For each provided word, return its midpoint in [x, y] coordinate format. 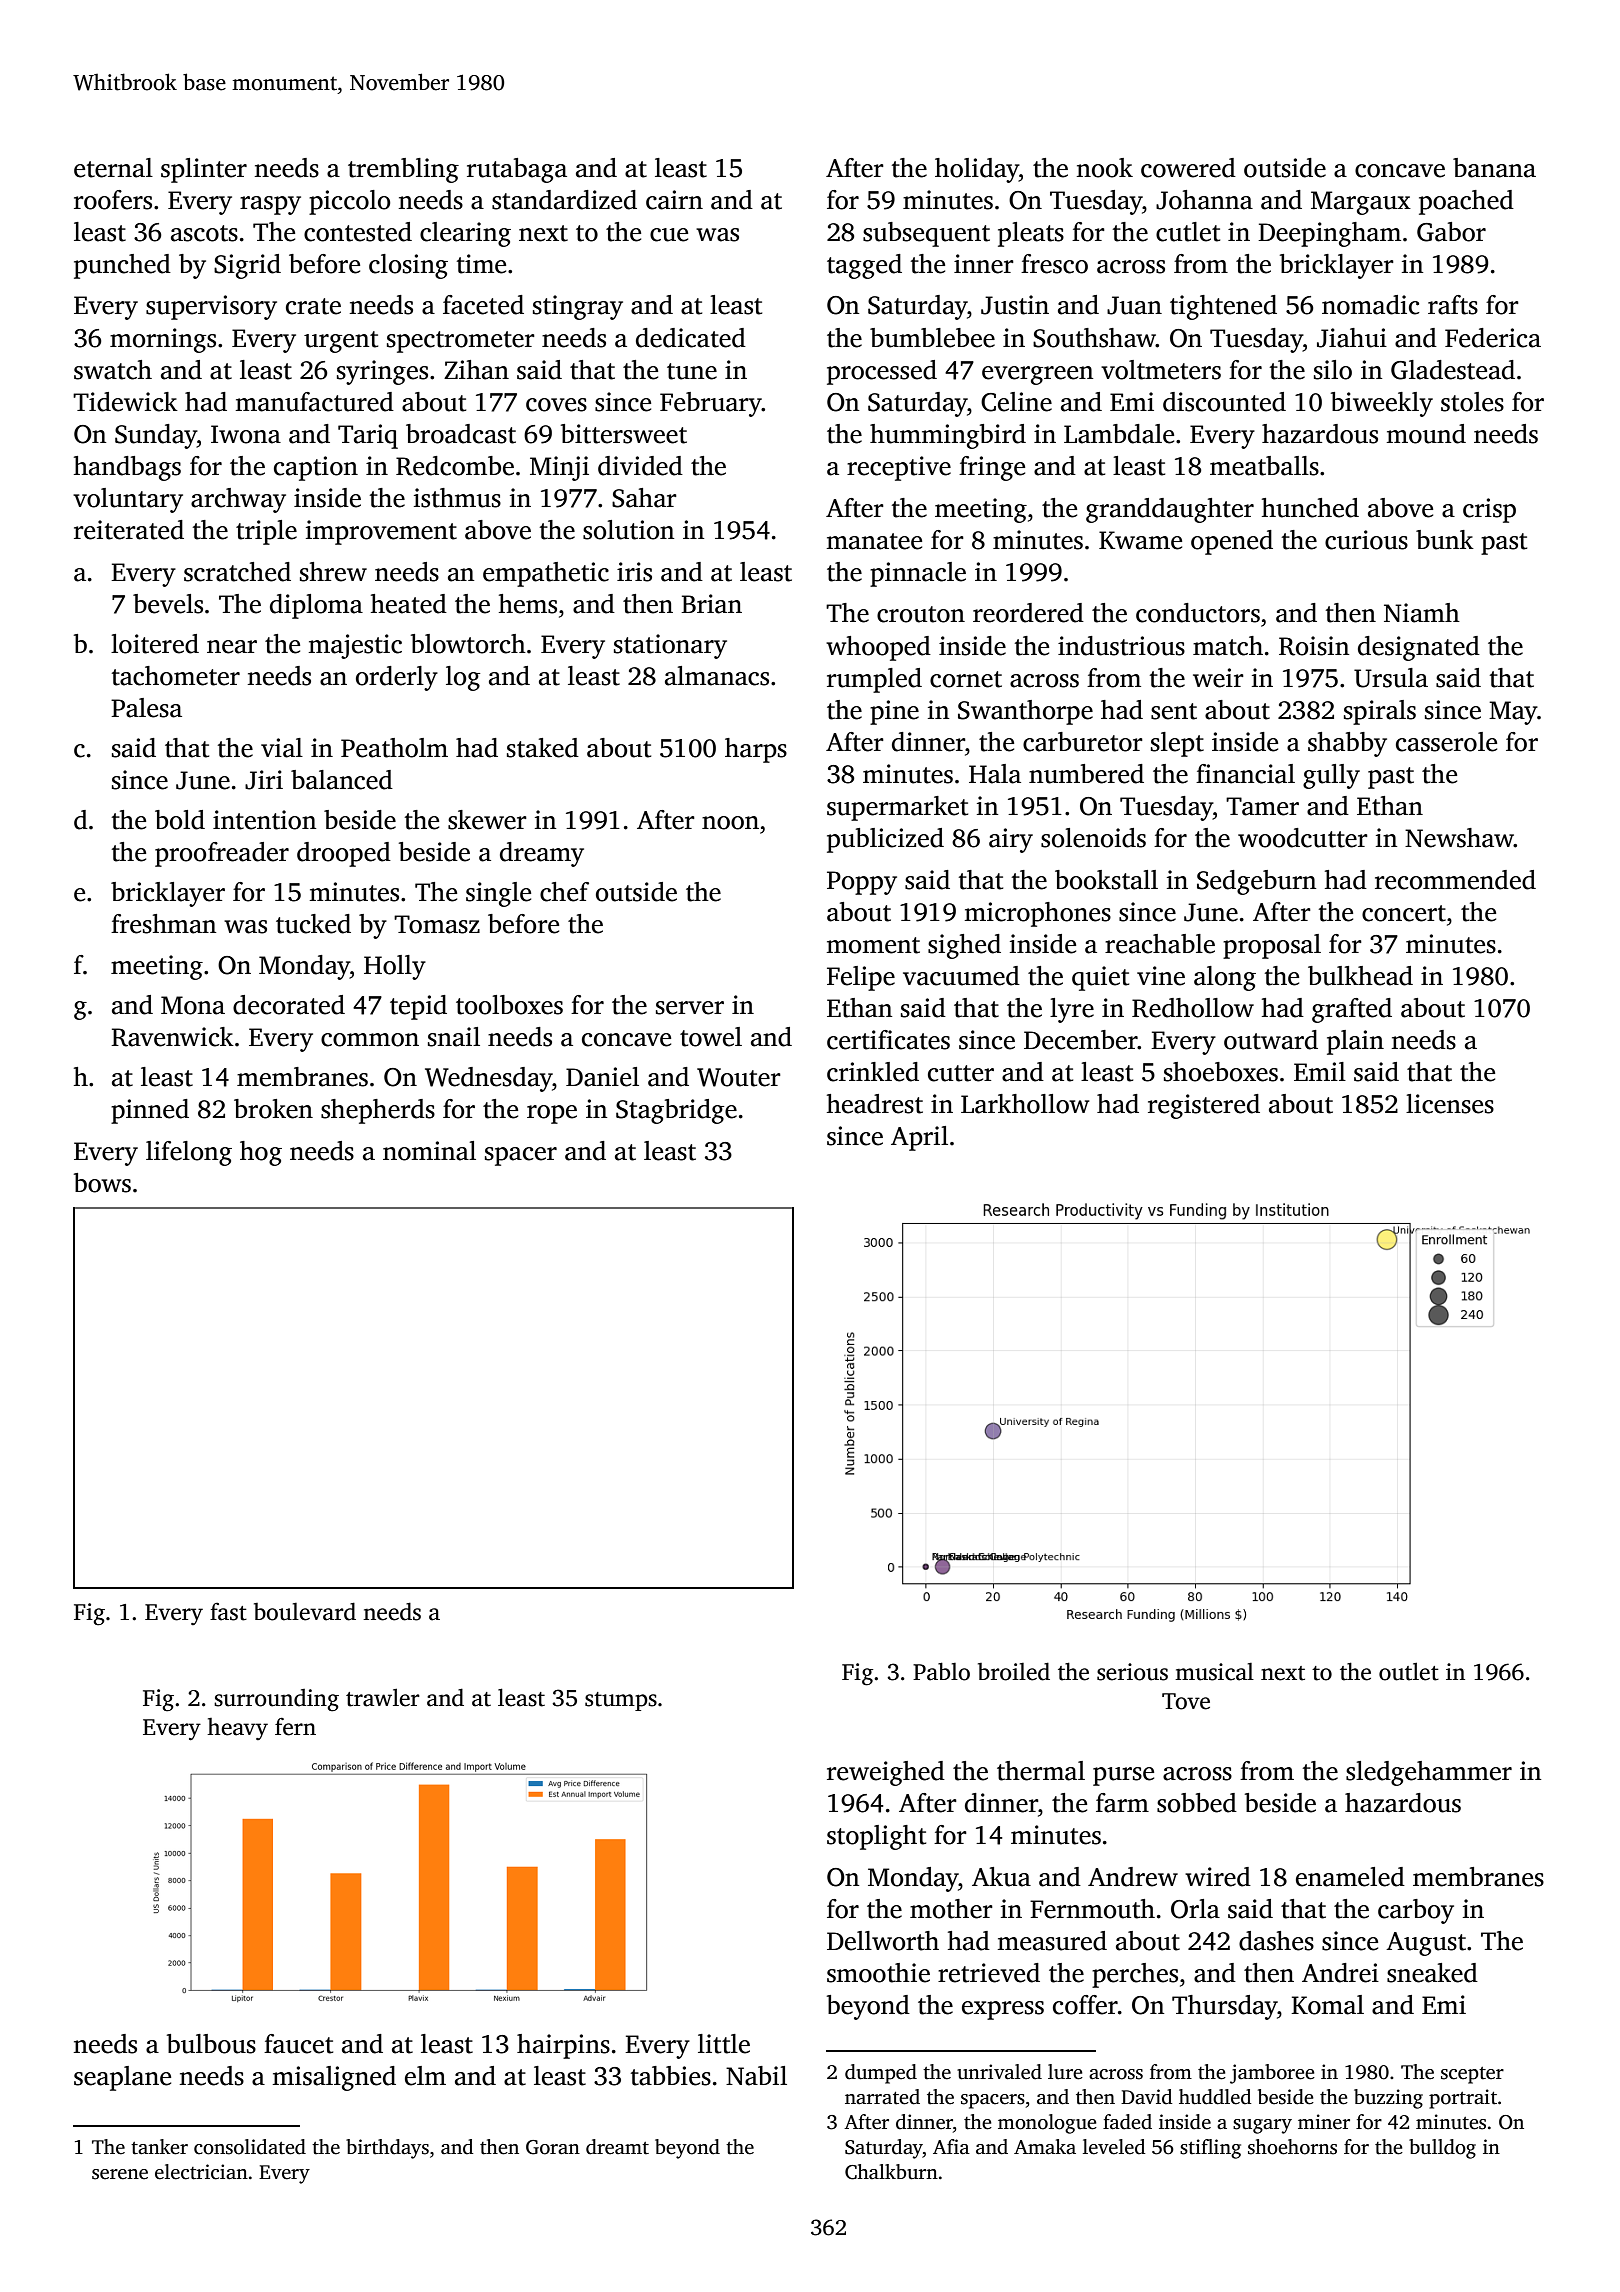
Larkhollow [1025, 1104]
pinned [150, 1111]
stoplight [876, 1837]
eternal [113, 168]
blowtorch [468, 644]
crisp [1489, 510]
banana [1494, 168]
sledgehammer [1429, 1773]
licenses [1450, 1104]
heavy [237, 1729]
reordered [1028, 613]
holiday [977, 170]
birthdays [387, 2149]
